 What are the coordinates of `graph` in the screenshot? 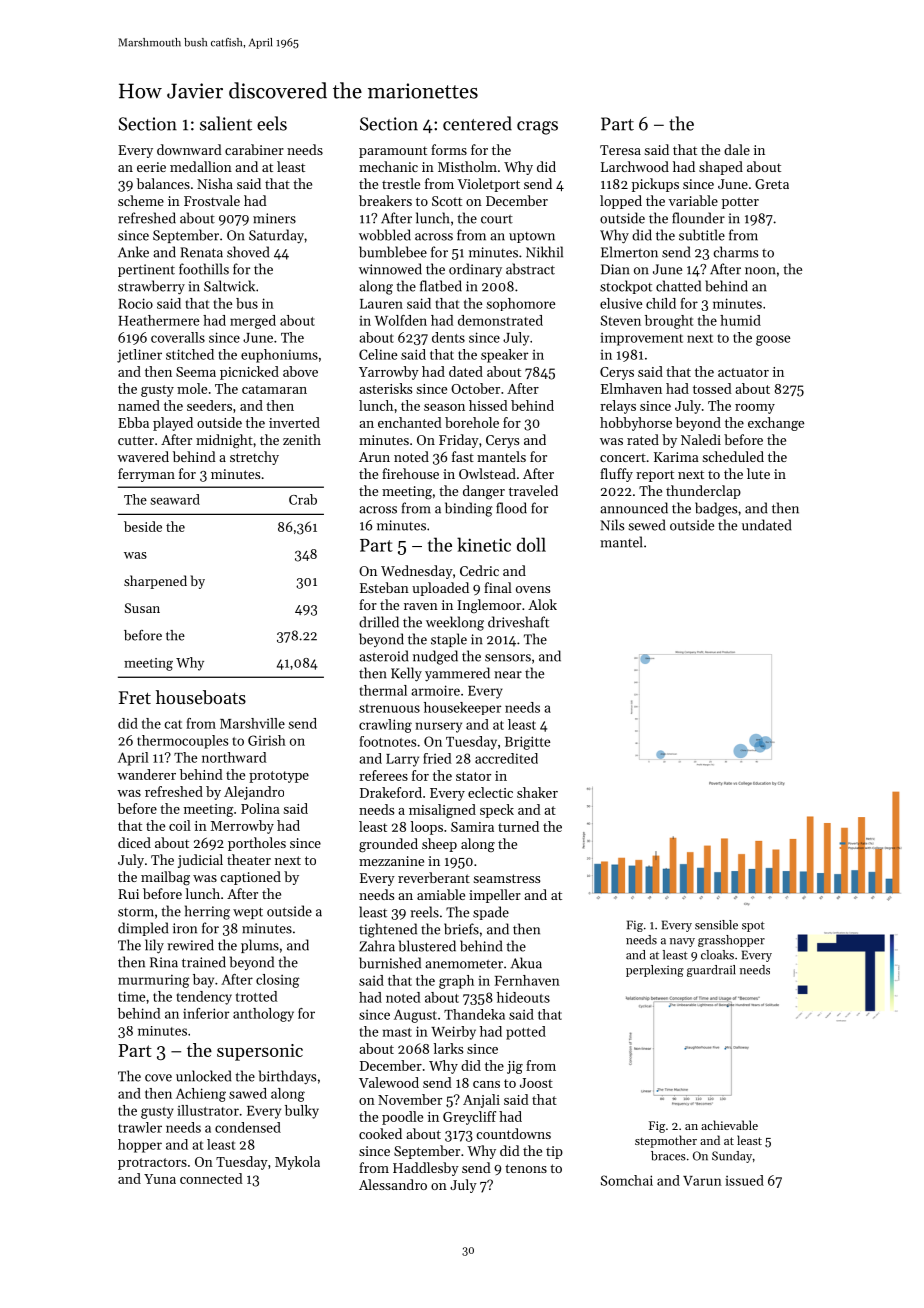 It's located at (456, 982).
